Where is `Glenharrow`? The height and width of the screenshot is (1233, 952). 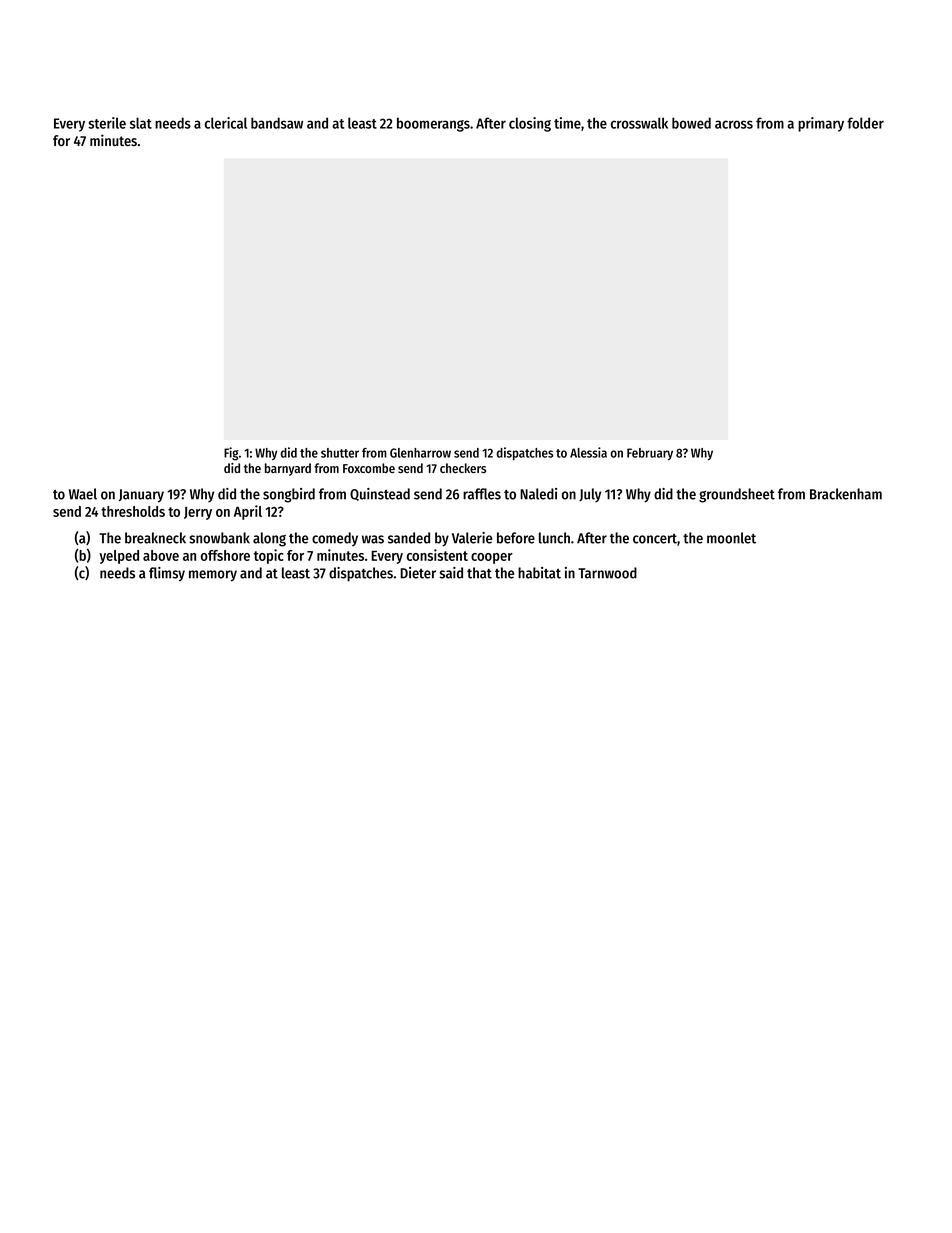
Glenharrow is located at coordinates (420, 453).
